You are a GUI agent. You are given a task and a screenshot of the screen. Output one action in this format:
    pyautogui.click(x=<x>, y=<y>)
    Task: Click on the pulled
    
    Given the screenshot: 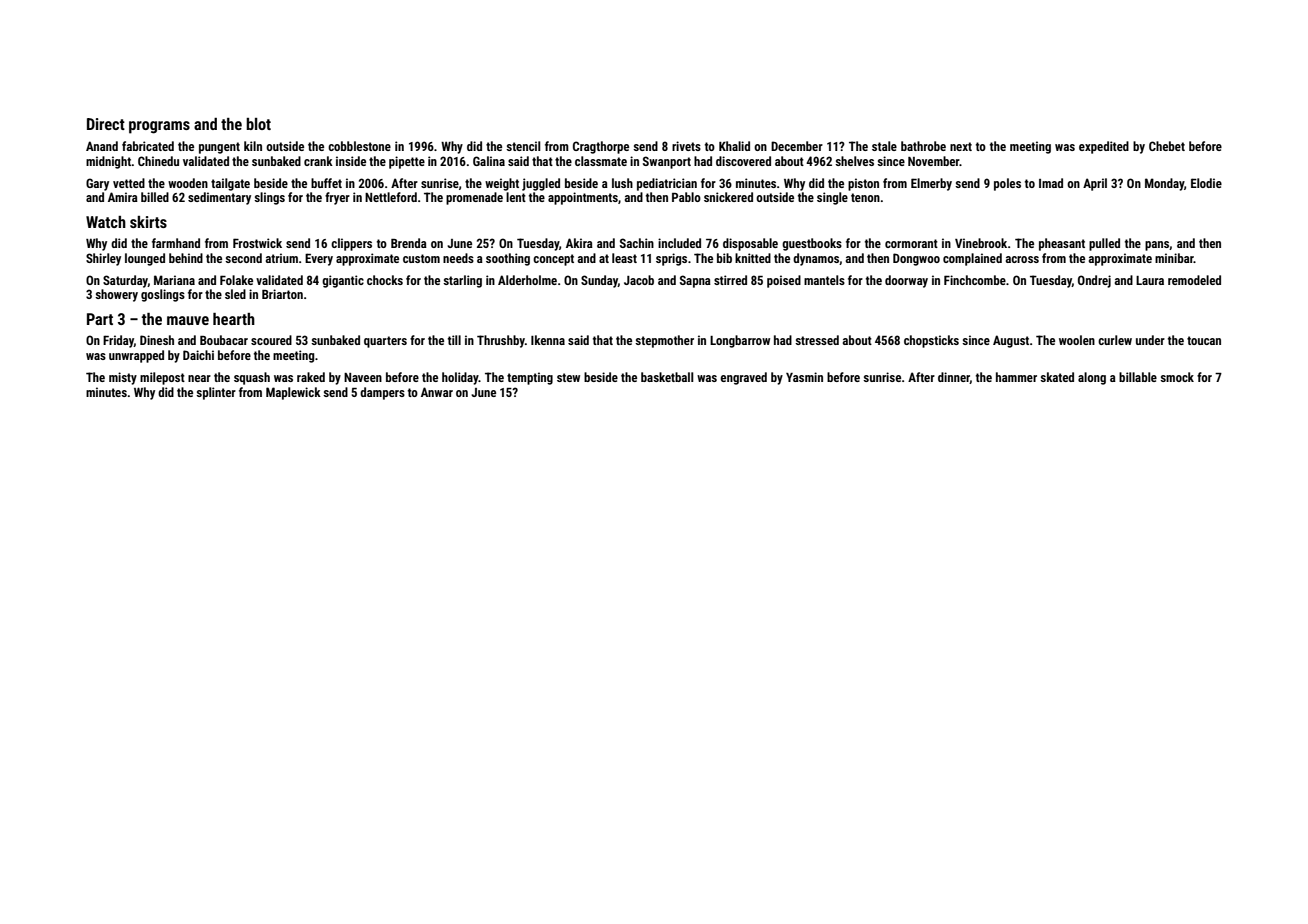 What is the action you would take?
    pyautogui.click(x=1104, y=244)
